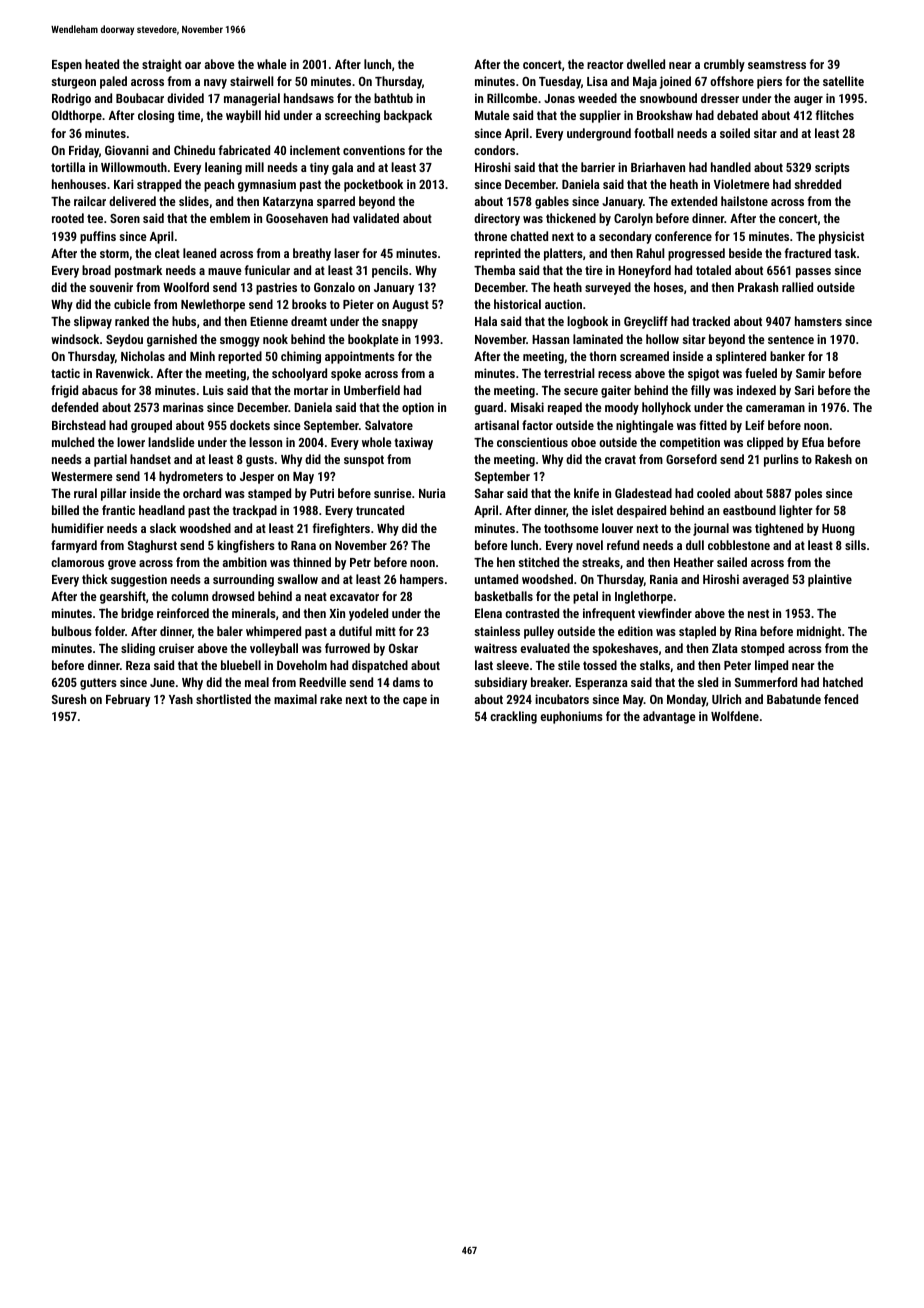  I want to click on Oskar, so click(403, 648).
